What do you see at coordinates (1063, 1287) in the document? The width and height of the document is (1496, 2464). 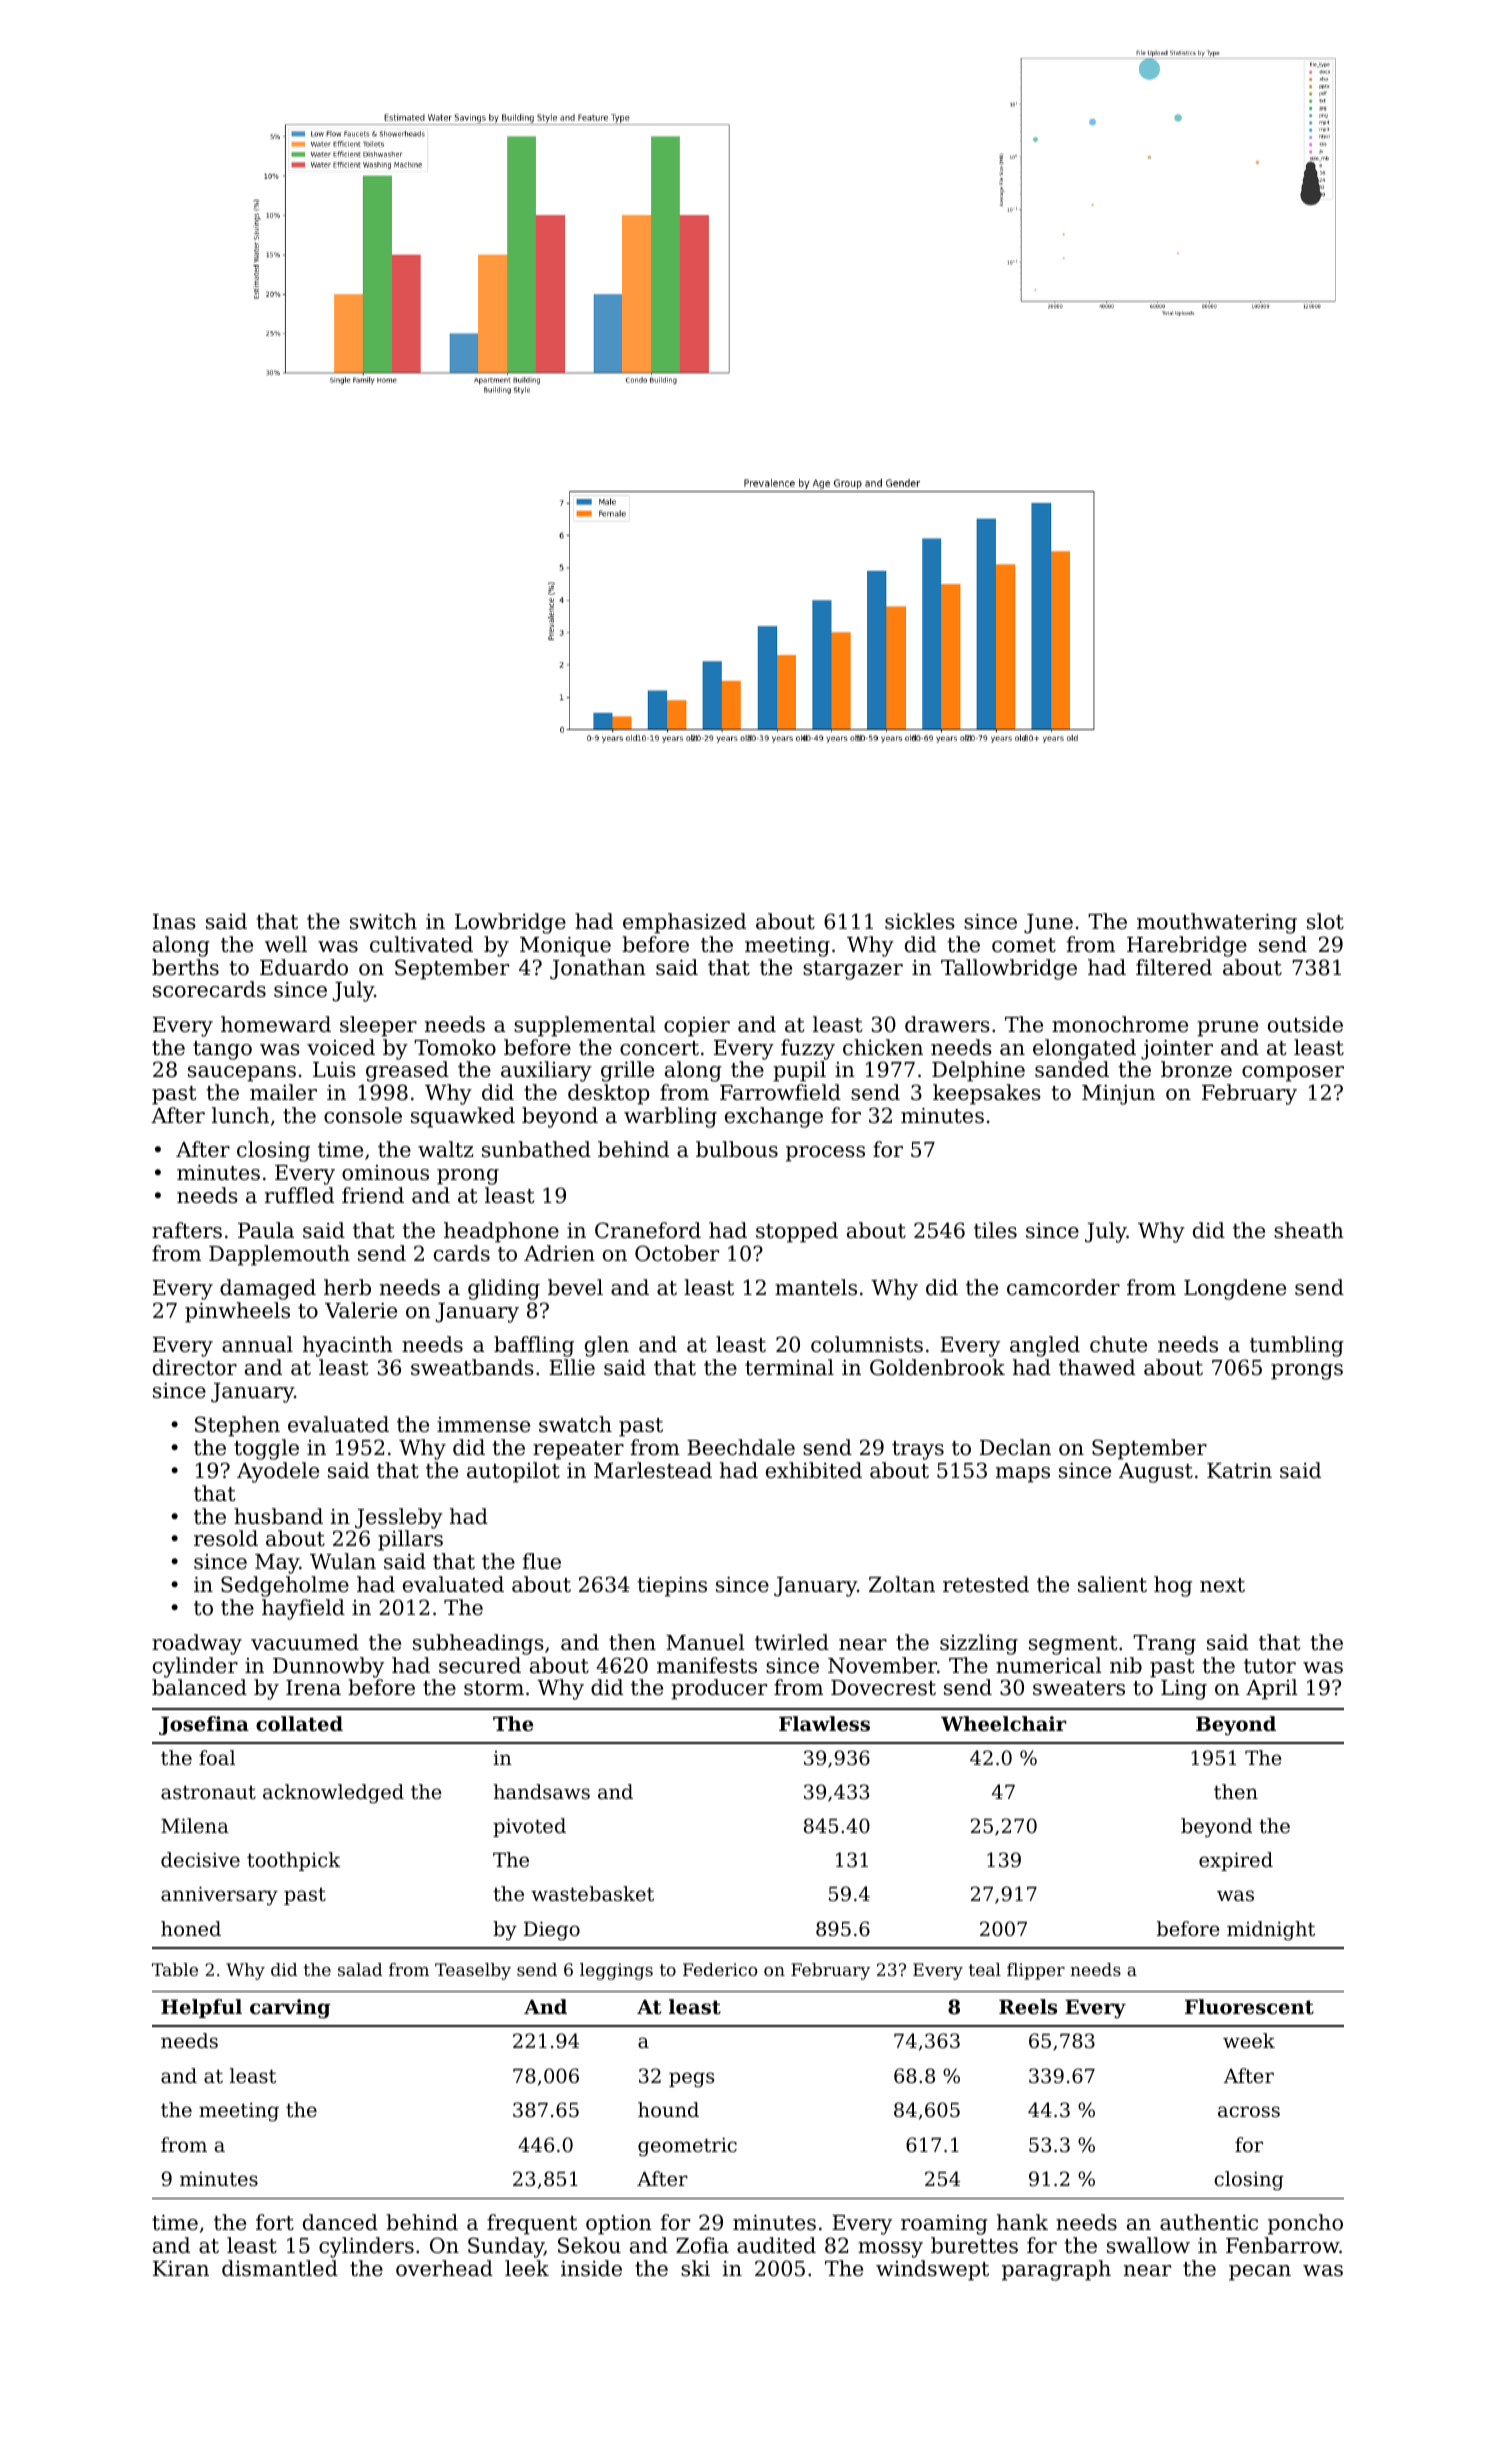 I see `camcorder` at bounding box center [1063, 1287].
